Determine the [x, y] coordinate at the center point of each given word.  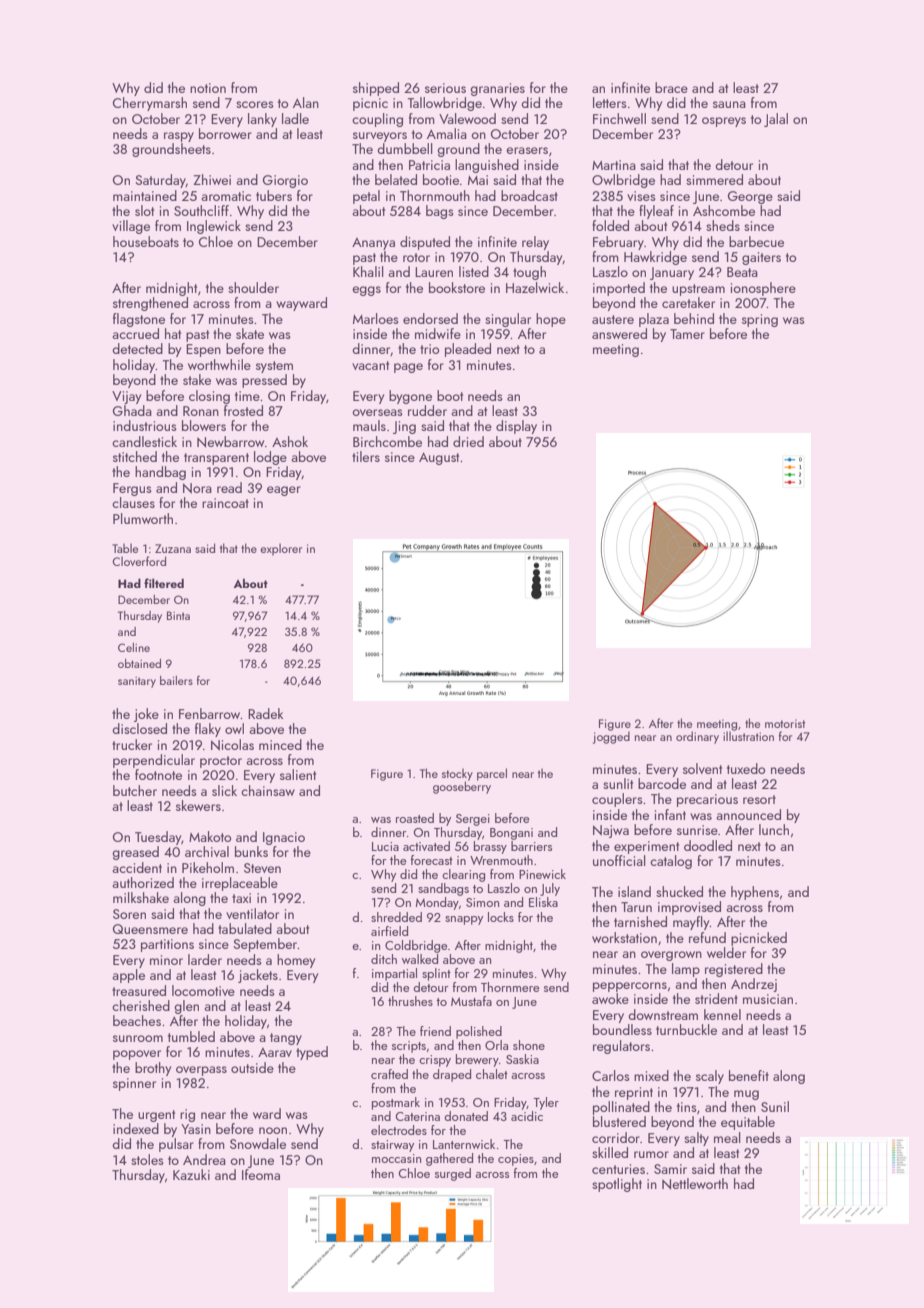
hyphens [755, 893]
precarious [707, 800]
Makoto [210, 836]
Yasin [196, 1129]
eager [284, 491]
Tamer [687, 334]
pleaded [468, 350]
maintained [145, 195]
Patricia [429, 165]
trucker [132, 744]
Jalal [776, 120]
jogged [611, 737]
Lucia [385, 846]
